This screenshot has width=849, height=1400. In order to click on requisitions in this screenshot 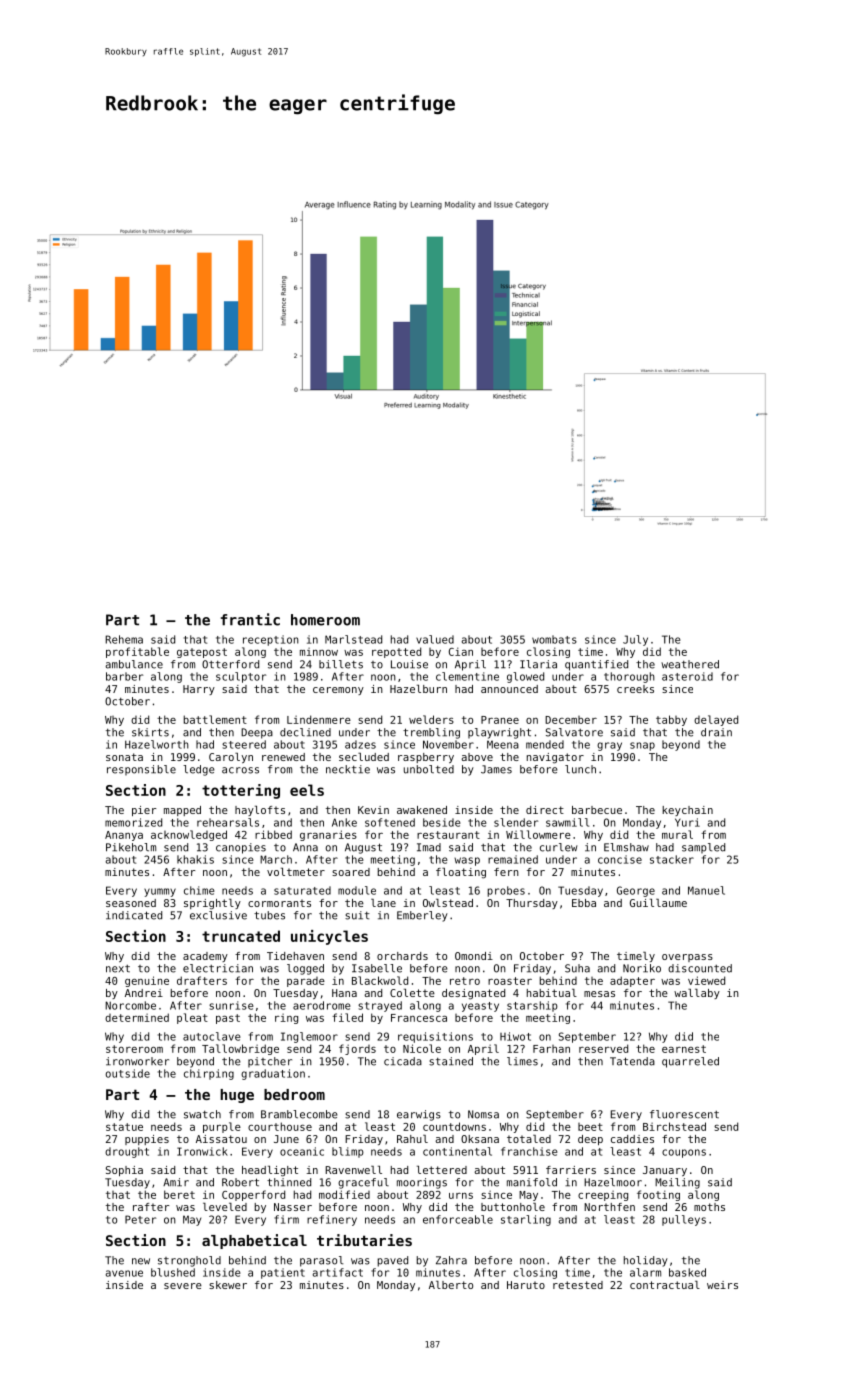, I will do `click(435, 1037)`.
